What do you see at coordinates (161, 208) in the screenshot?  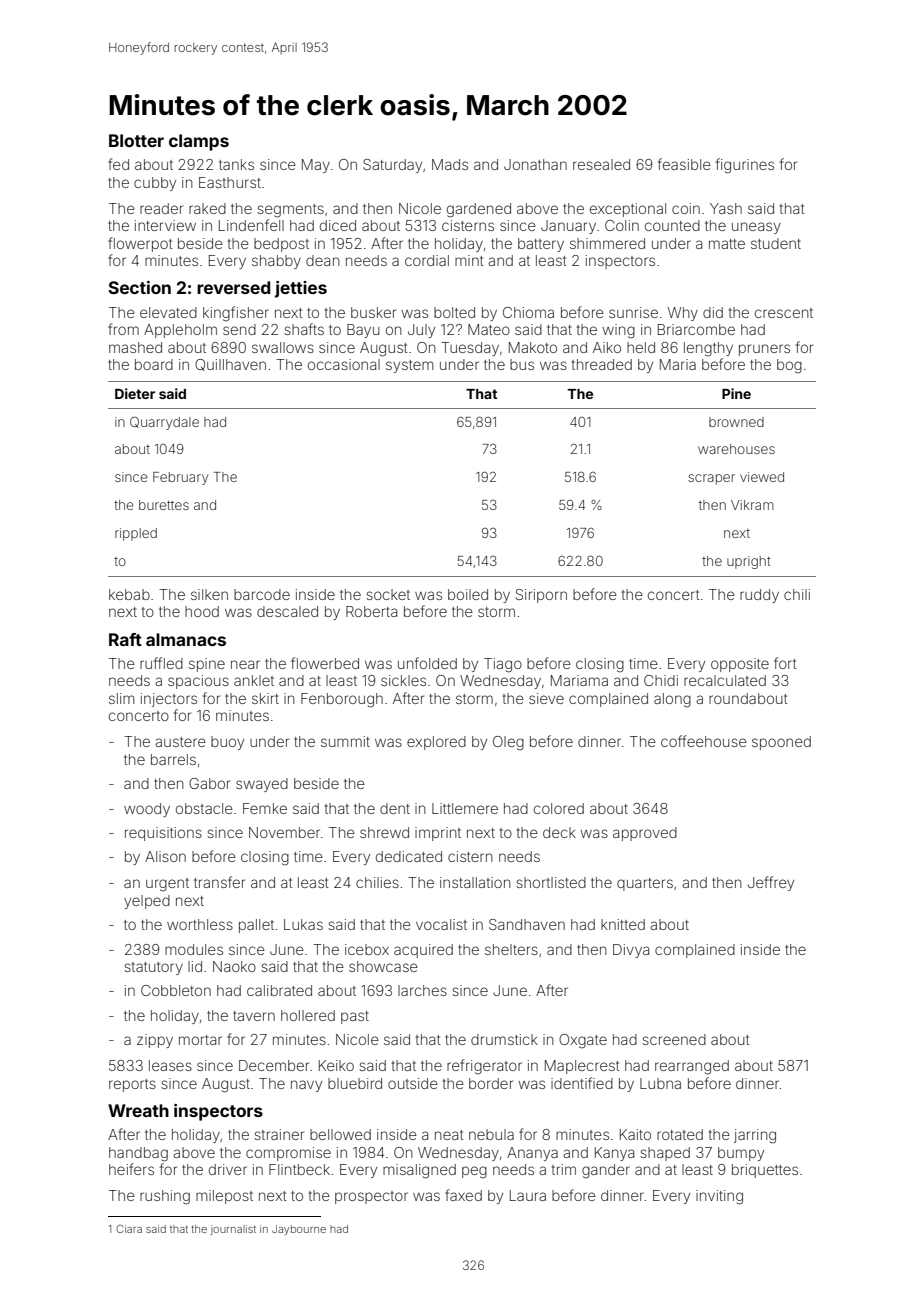 I see `reader` at bounding box center [161, 208].
